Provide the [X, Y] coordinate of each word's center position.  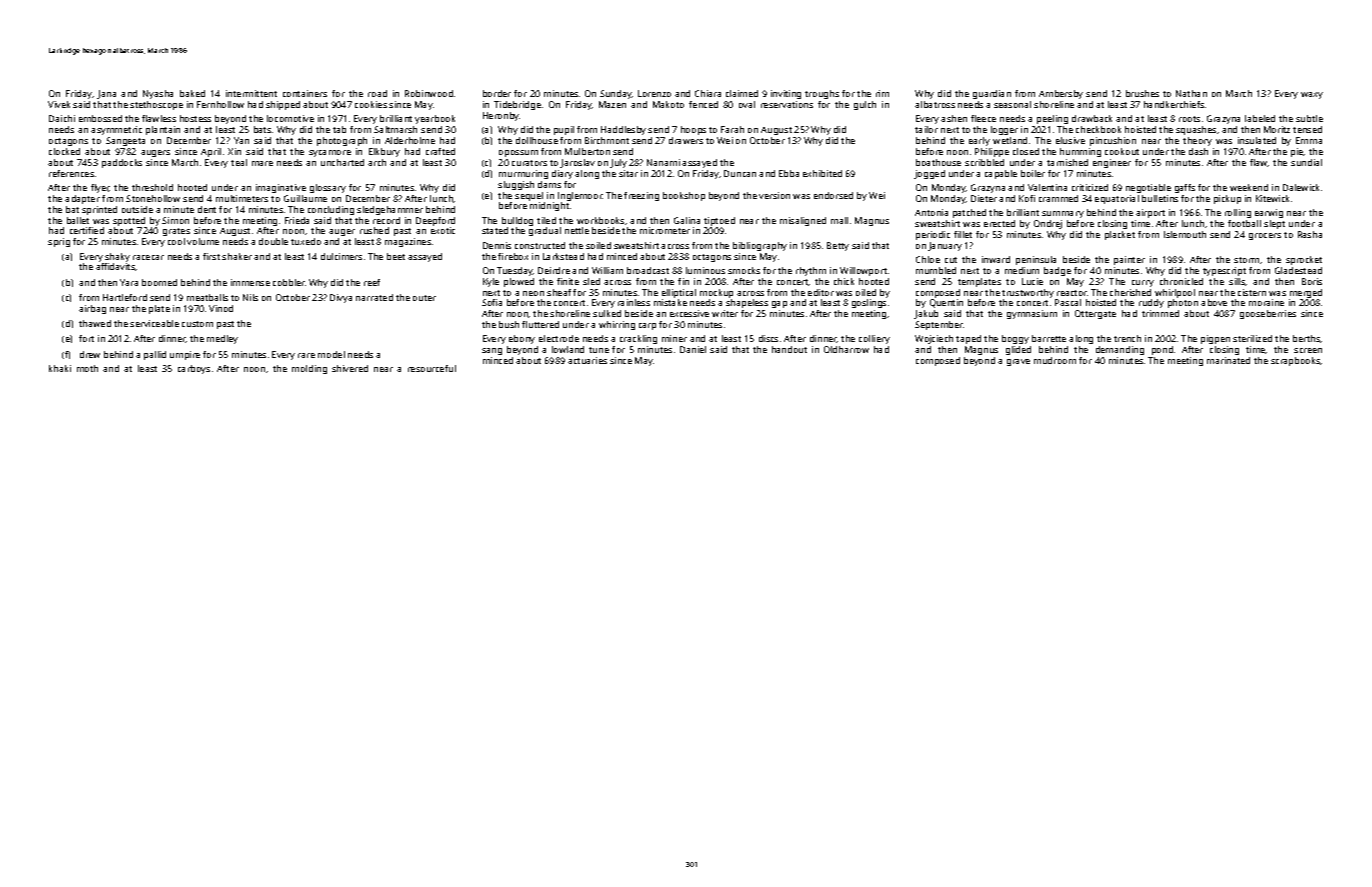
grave [1018, 362]
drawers [686, 140]
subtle [1309, 118]
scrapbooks [1296, 361]
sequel [529, 196]
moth [87, 368]
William [607, 270]
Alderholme [410, 140]
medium [1022, 270]
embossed [100, 118]
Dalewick [1301, 187]
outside [137, 209]
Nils [250, 297]
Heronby [501, 116]
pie [1297, 152]
